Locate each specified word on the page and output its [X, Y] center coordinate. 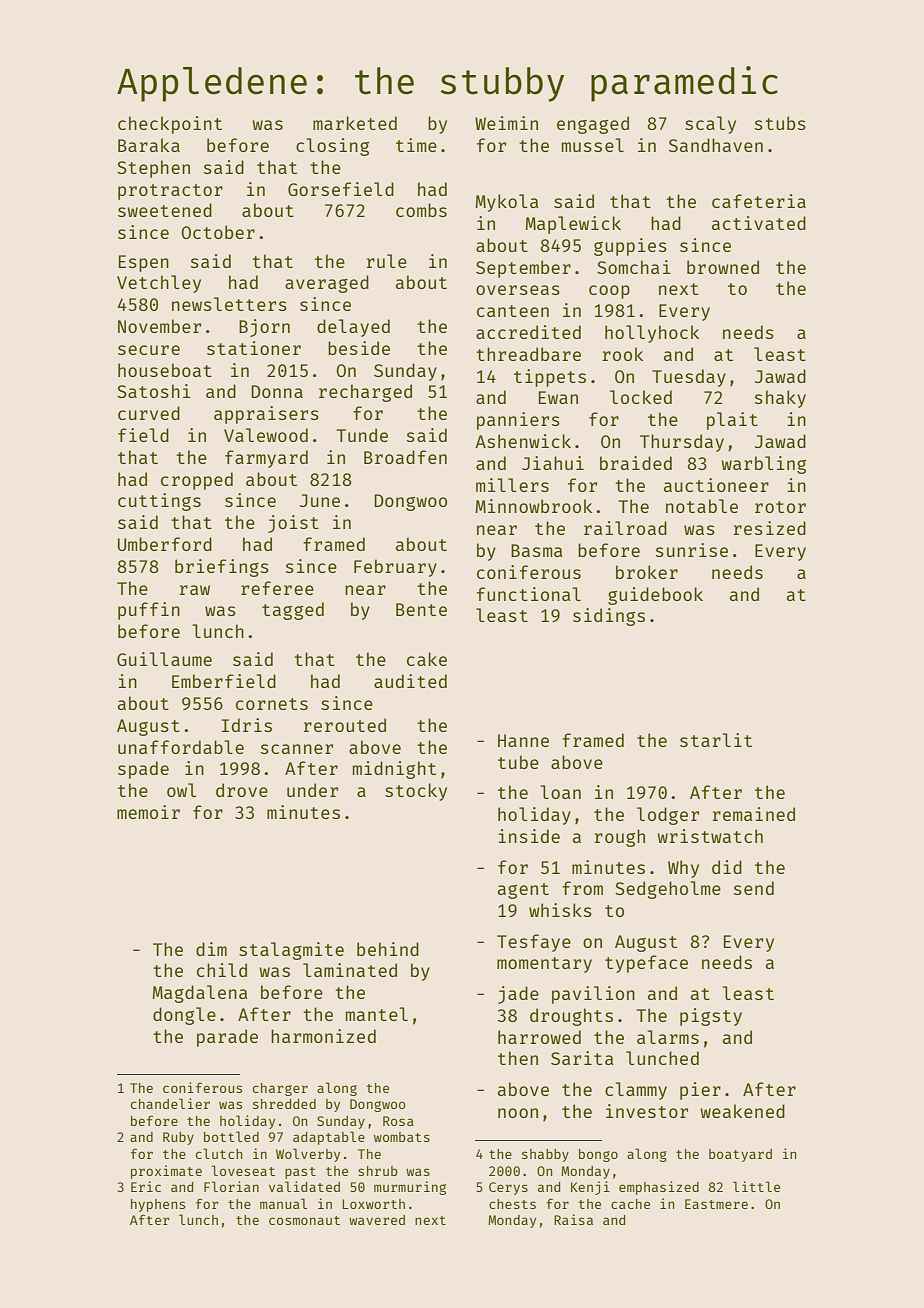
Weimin [506, 123]
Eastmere [716, 1204]
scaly [710, 125]
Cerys [508, 1188]
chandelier [170, 1103]
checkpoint [170, 125]
